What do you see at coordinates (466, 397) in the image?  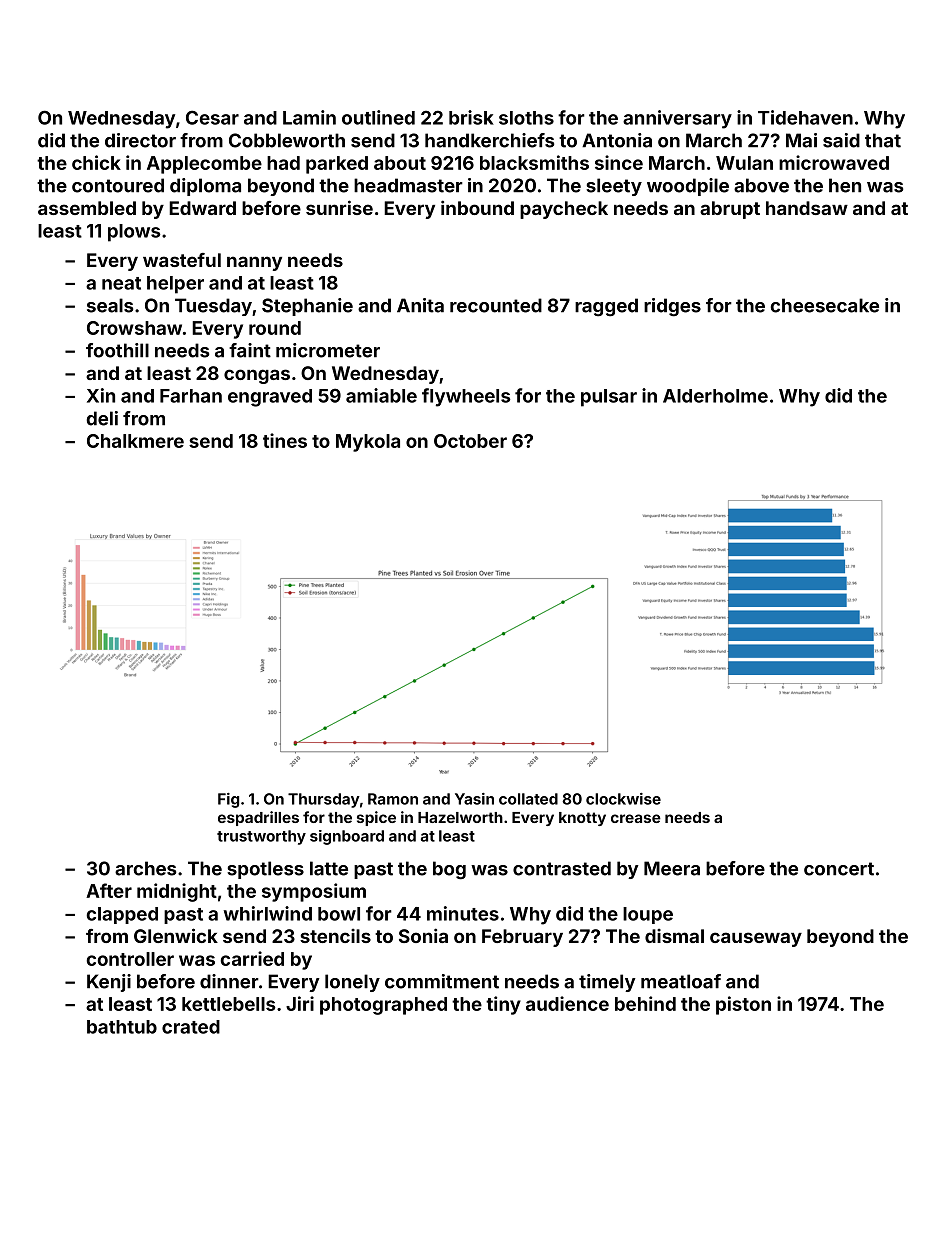 I see `flywheels` at bounding box center [466, 397].
